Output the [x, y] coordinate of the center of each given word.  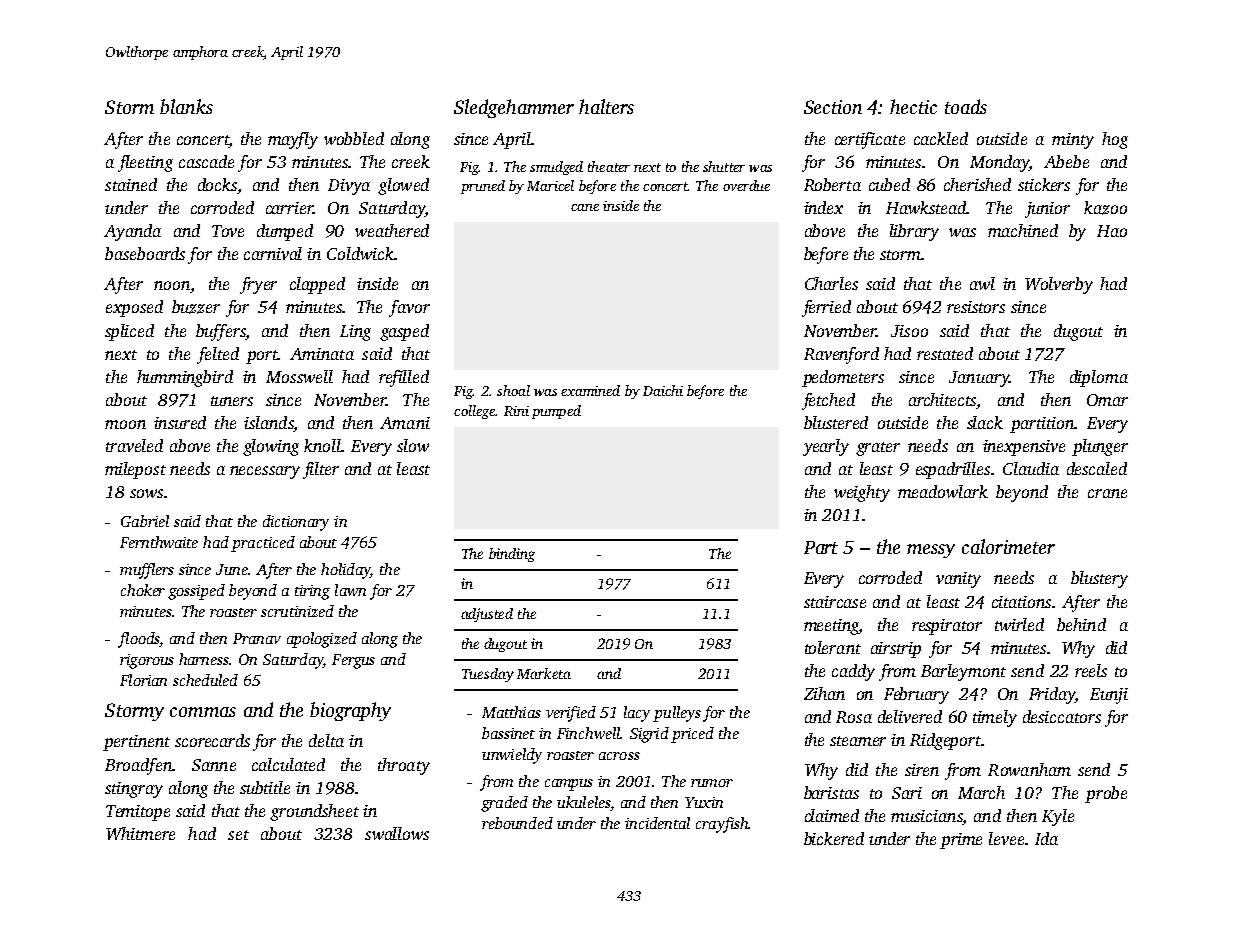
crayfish [722, 825]
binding [512, 555]
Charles [831, 283]
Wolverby [1059, 285]
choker [143, 590]
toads [966, 106]
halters [606, 106]
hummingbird [185, 378]
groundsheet [314, 812]
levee [1006, 838]
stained [131, 184]
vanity [958, 580]
